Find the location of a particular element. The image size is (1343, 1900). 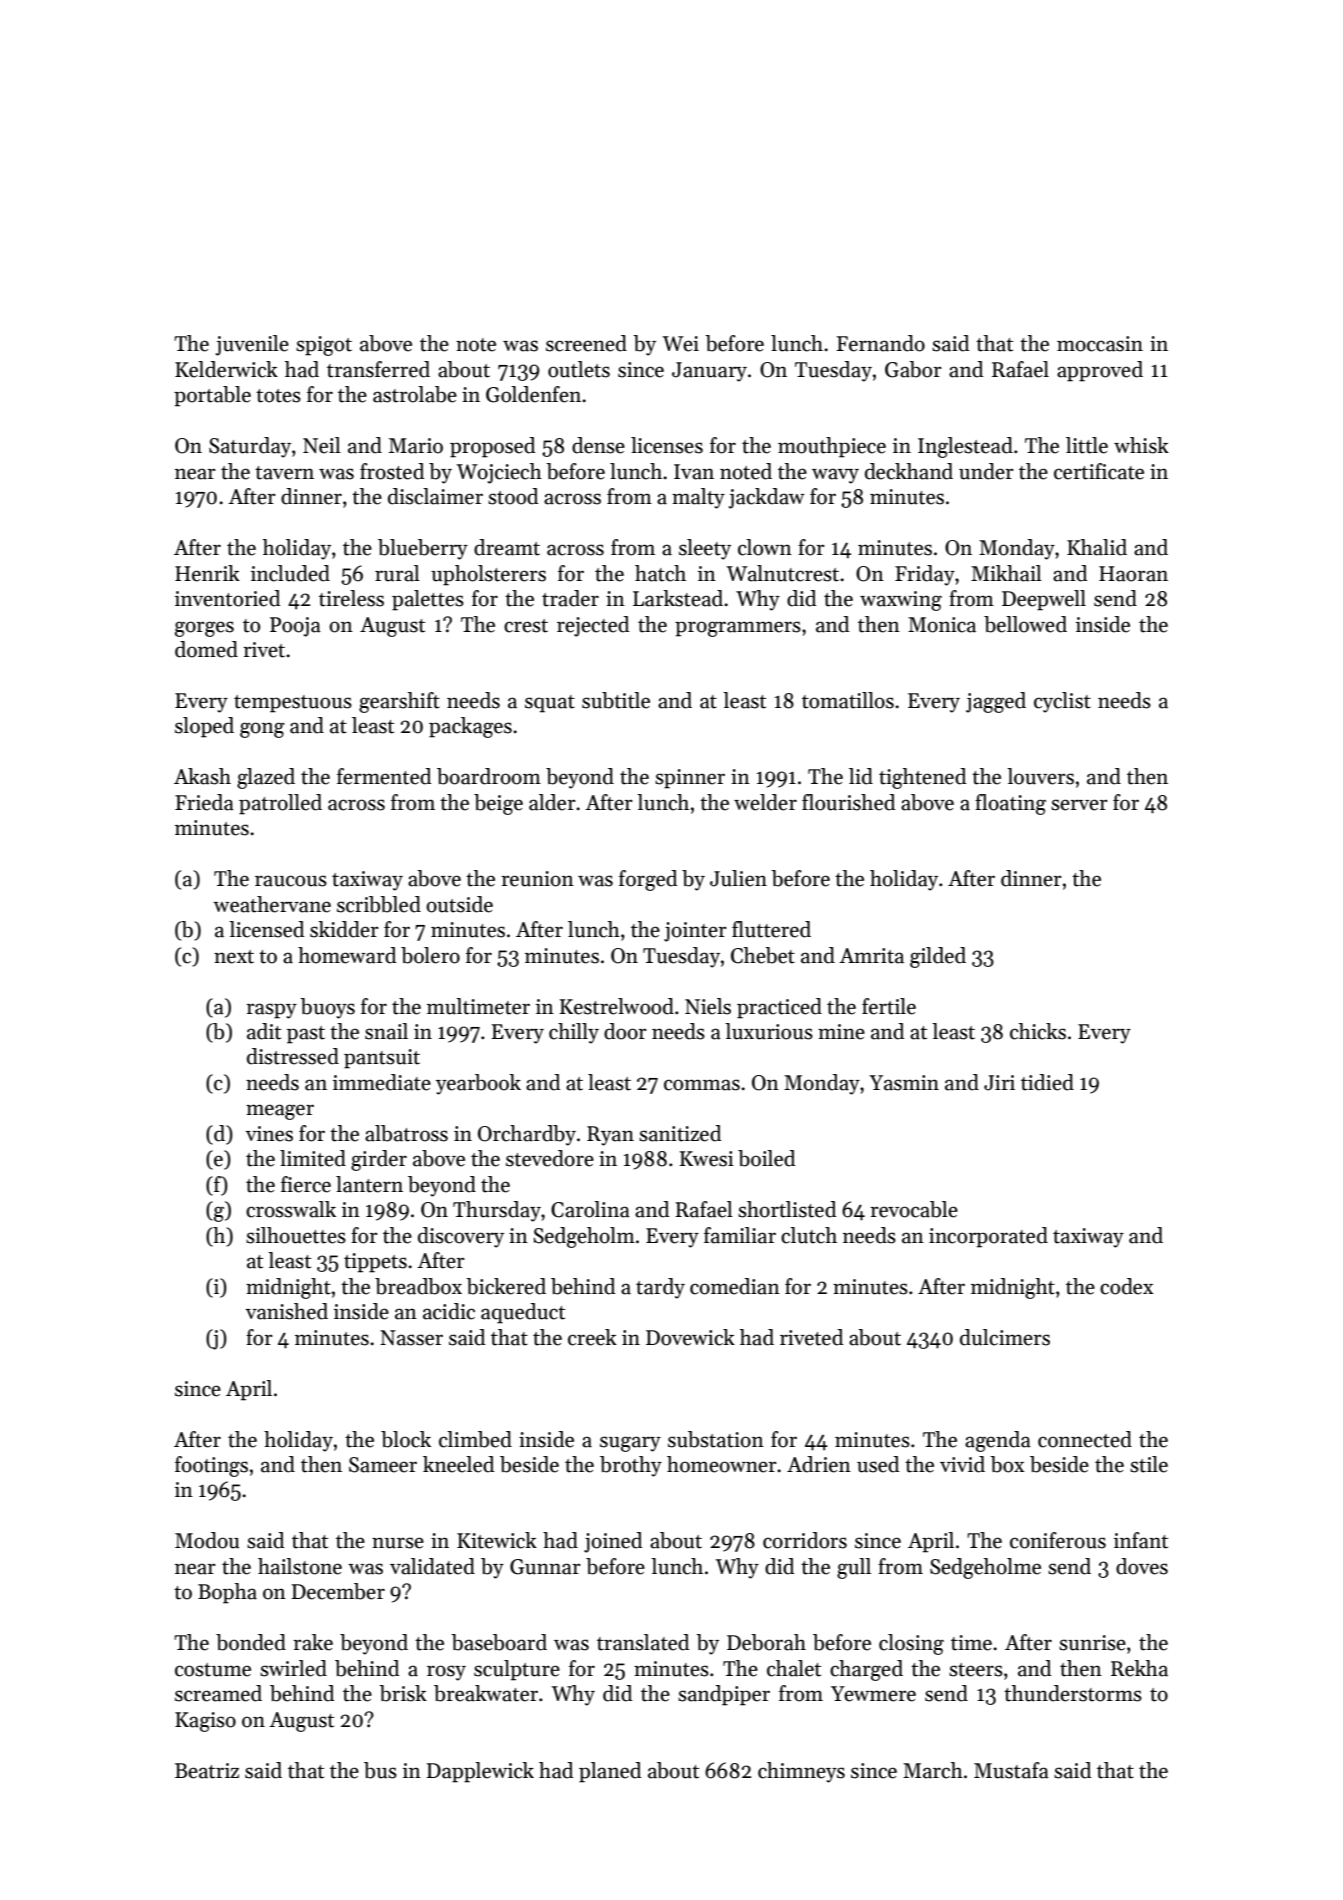

moccasin is located at coordinates (1100, 344).
